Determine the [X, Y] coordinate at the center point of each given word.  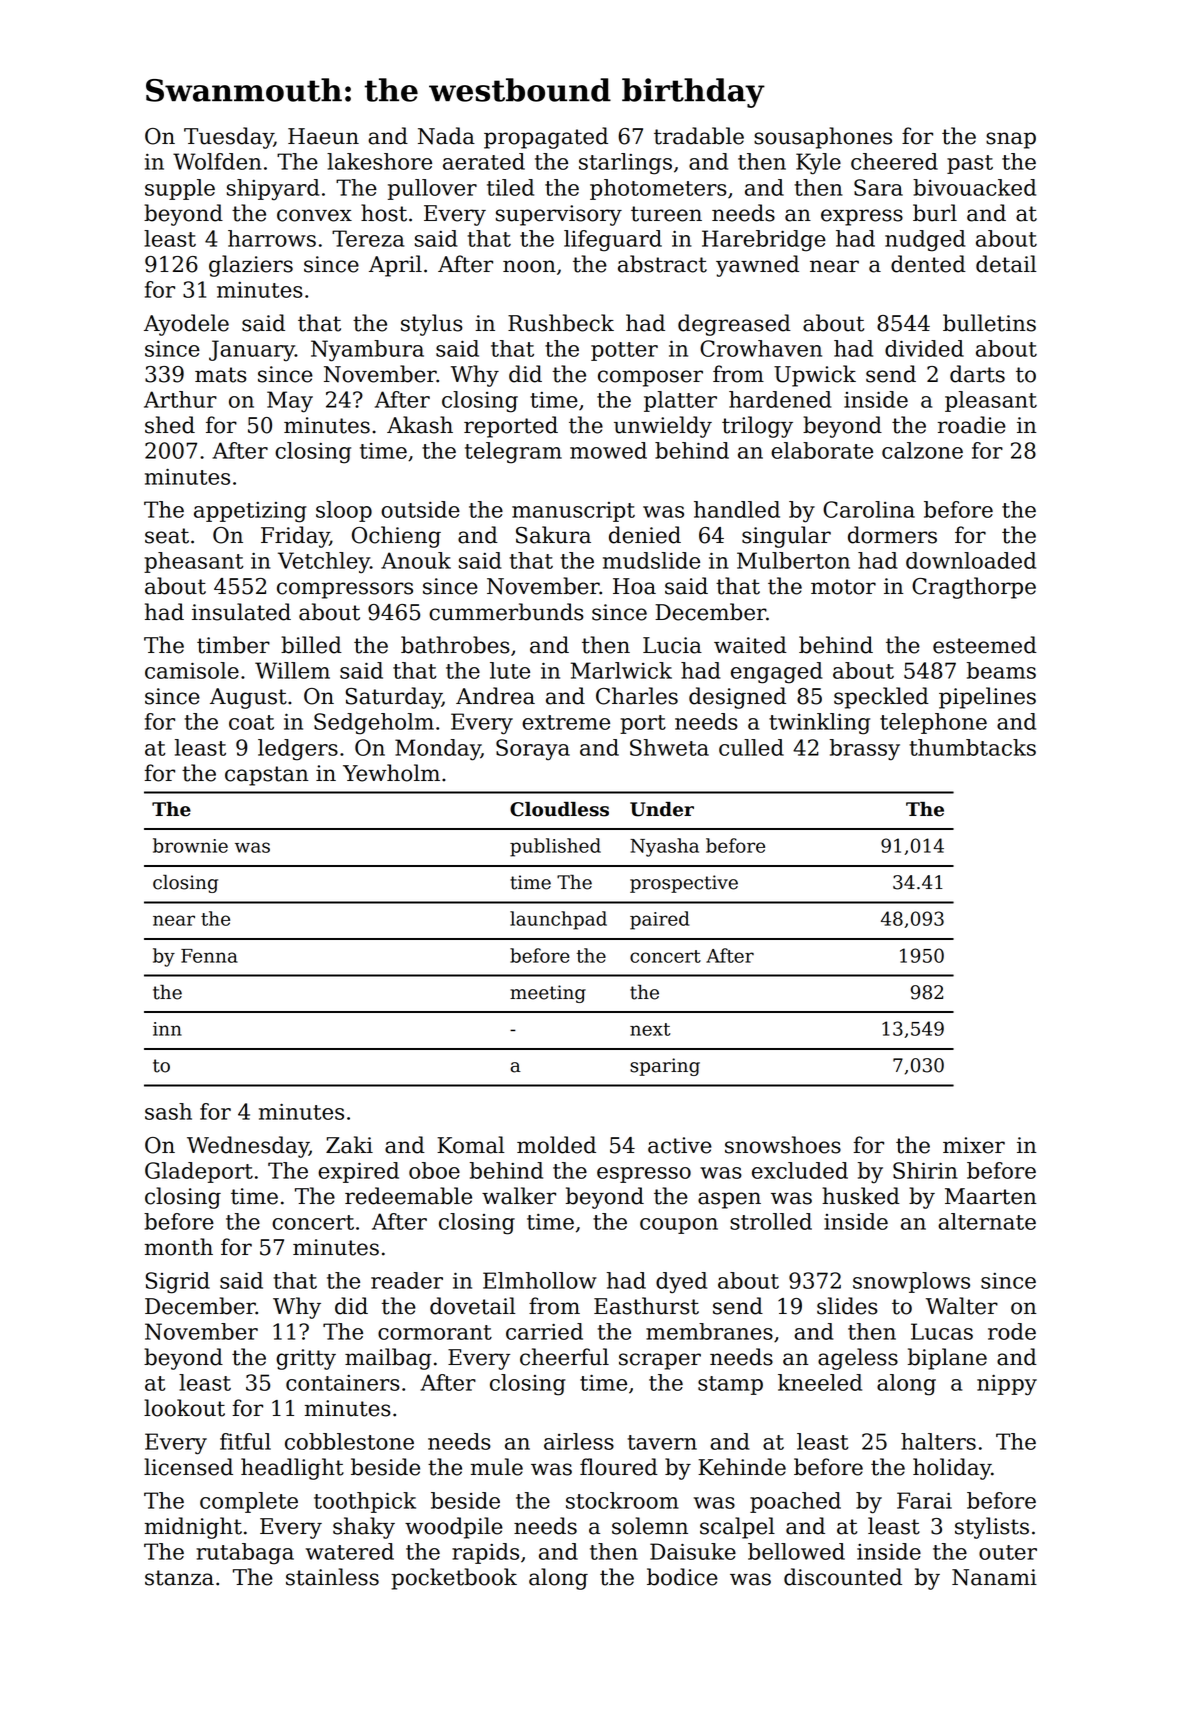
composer [650, 378]
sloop [344, 511]
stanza [179, 1578]
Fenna [209, 956]
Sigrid [178, 1283]
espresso [644, 1175]
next [650, 1029]
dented [928, 264]
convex [314, 215]
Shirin [925, 1170]
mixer [974, 1145]
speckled [881, 698]
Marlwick [621, 670]
